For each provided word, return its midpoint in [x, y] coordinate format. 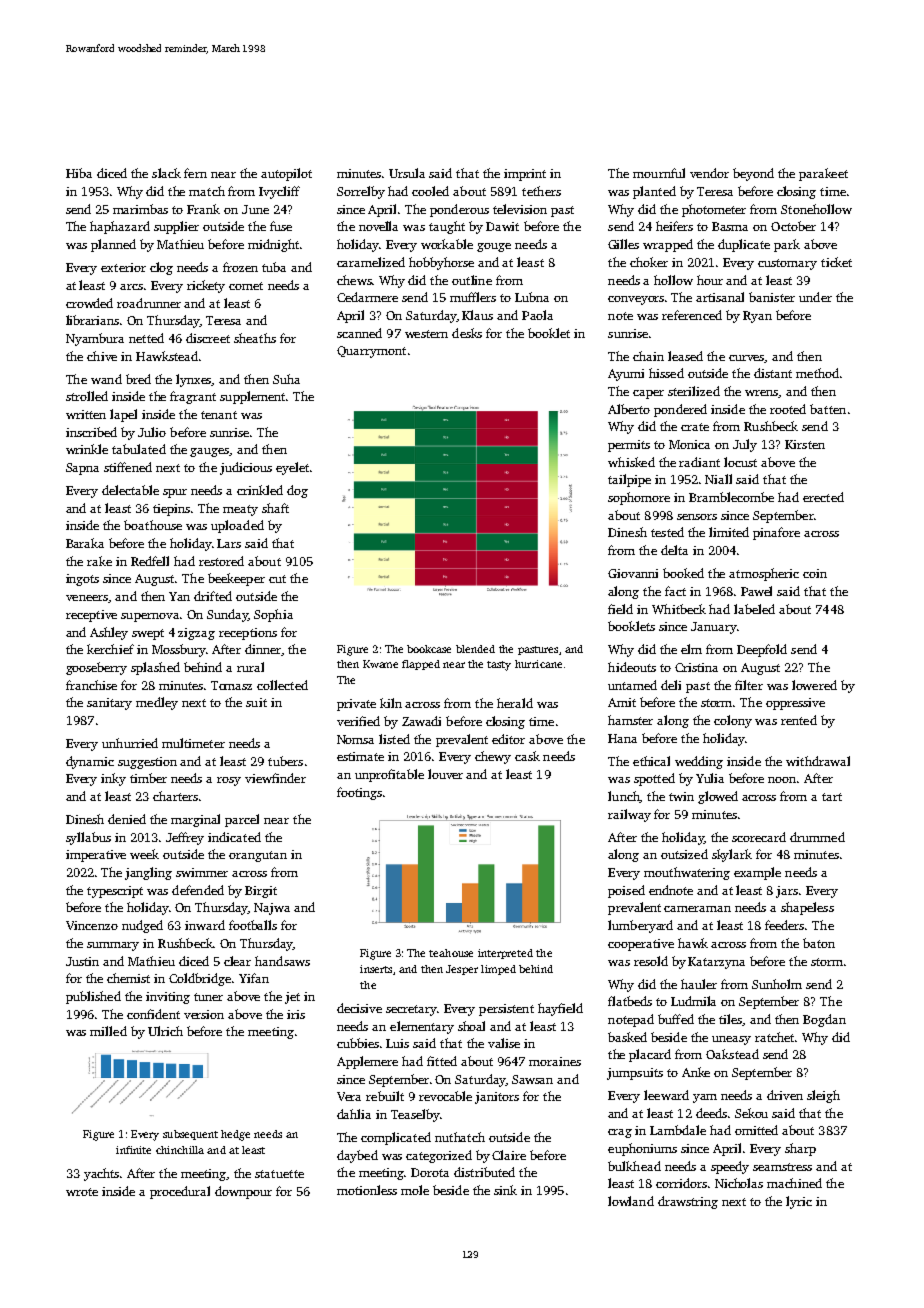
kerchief [110, 649]
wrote [82, 1192]
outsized [684, 854]
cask [527, 756]
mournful [659, 173]
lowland [631, 1201]
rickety [206, 286]
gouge [494, 247]
